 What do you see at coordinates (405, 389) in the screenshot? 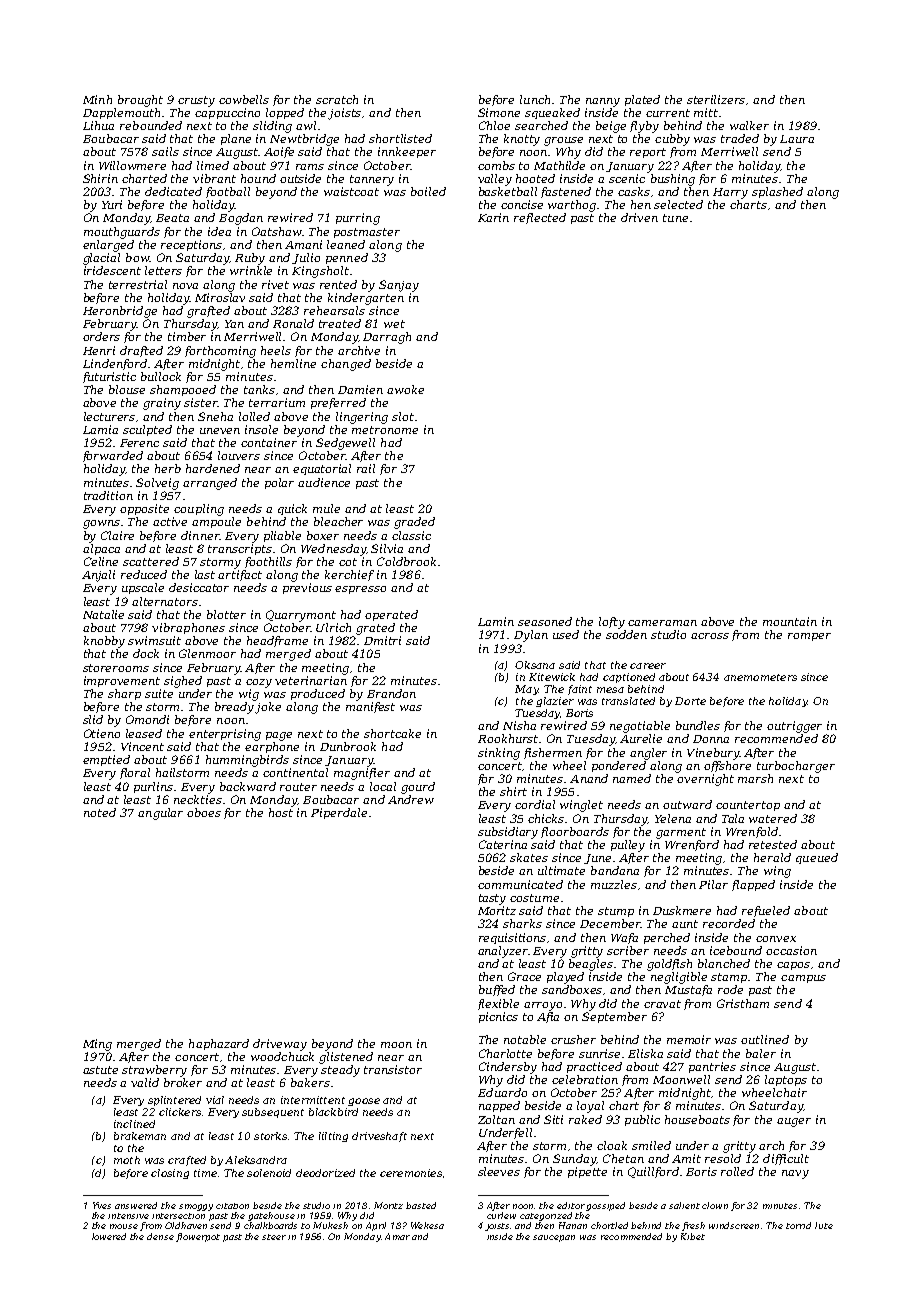
I see `awoke` at bounding box center [405, 389].
